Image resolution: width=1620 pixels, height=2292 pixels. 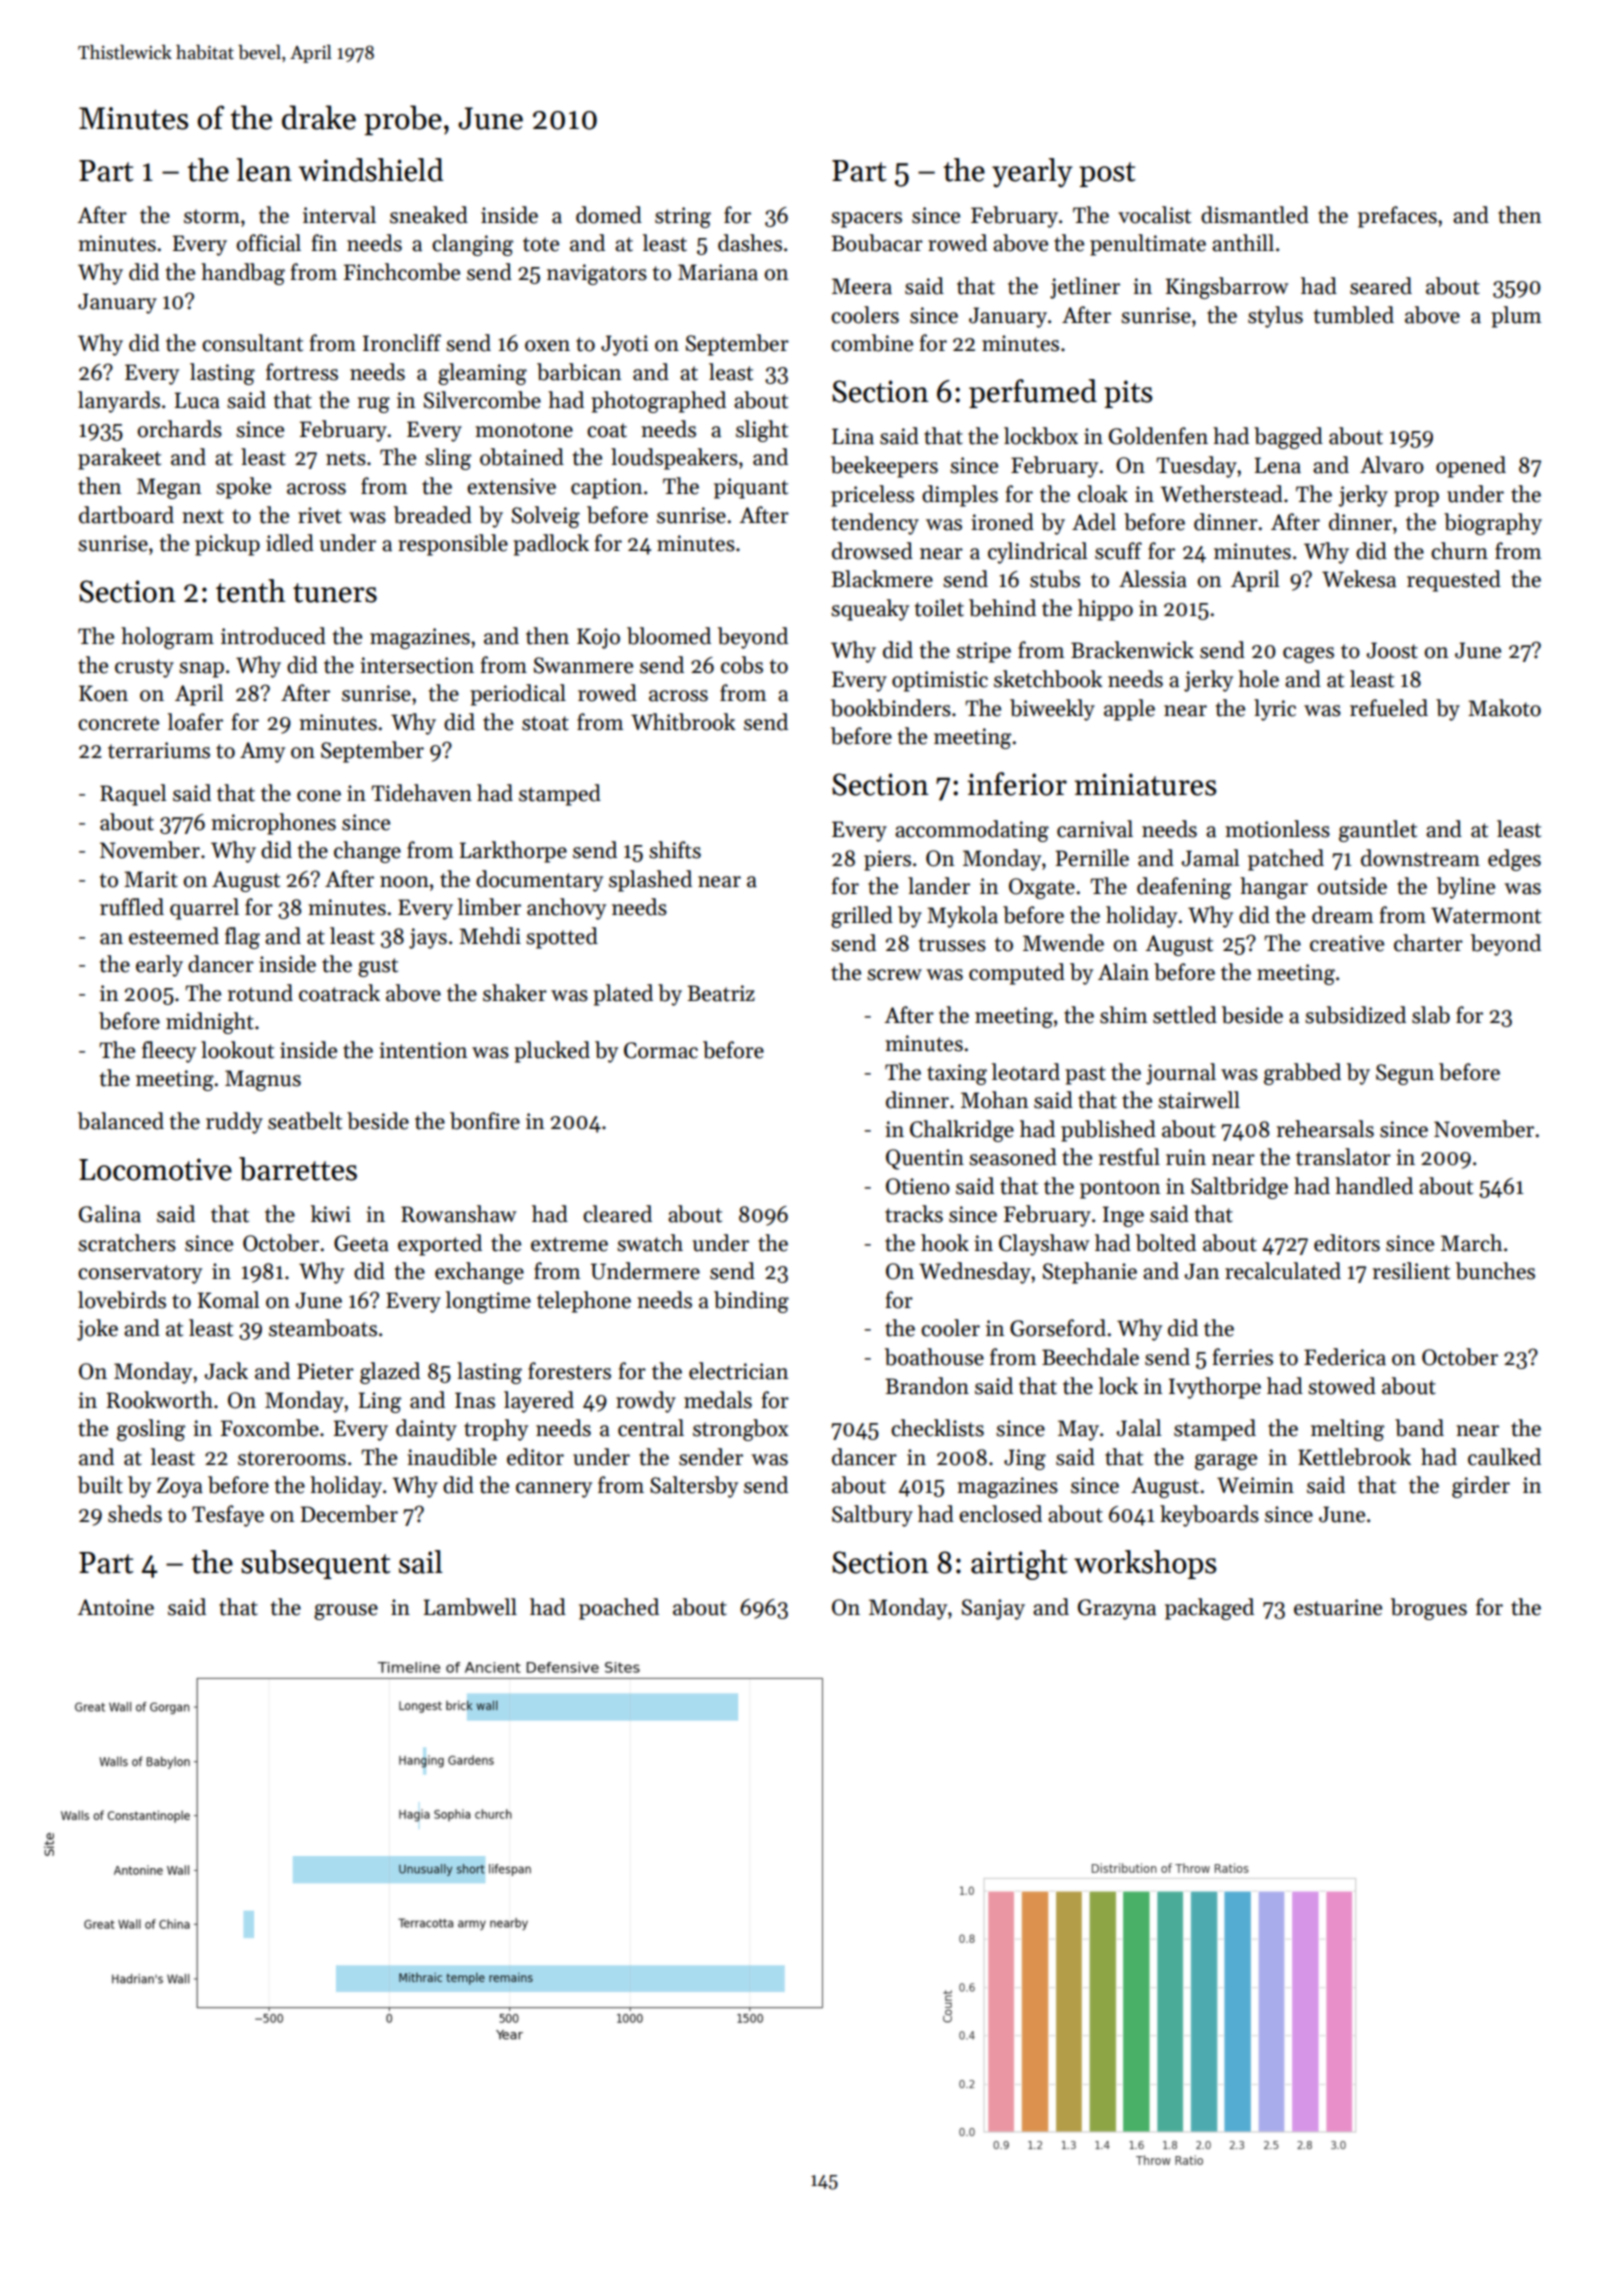 What do you see at coordinates (894, 975) in the screenshot?
I see `screw` at bounding box center [894, 975].
